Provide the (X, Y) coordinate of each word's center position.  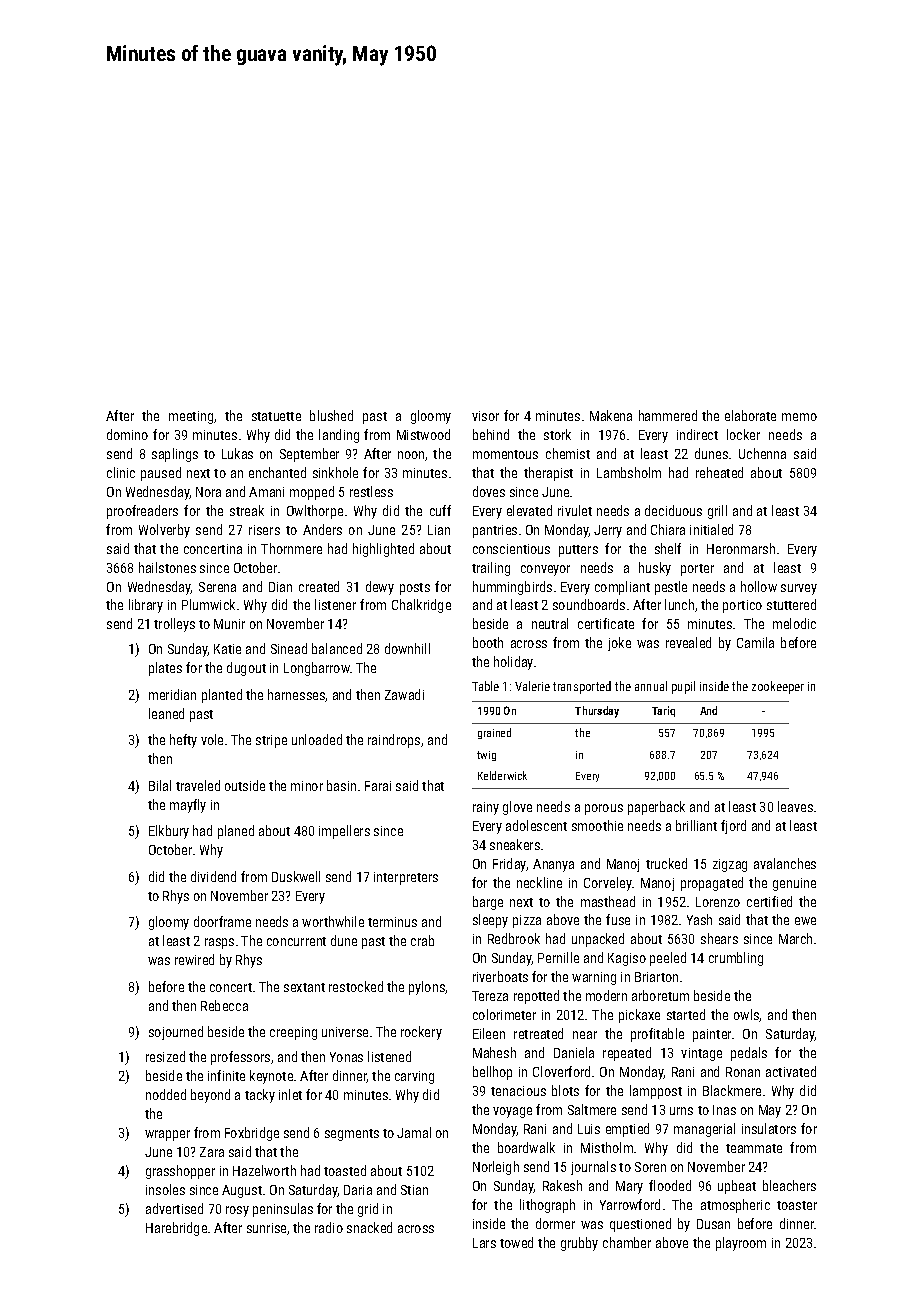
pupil (683, 687)
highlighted (383, 550)
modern (606, 995)
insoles (165, 1189)
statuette (276, 416)
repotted (536, 997)
